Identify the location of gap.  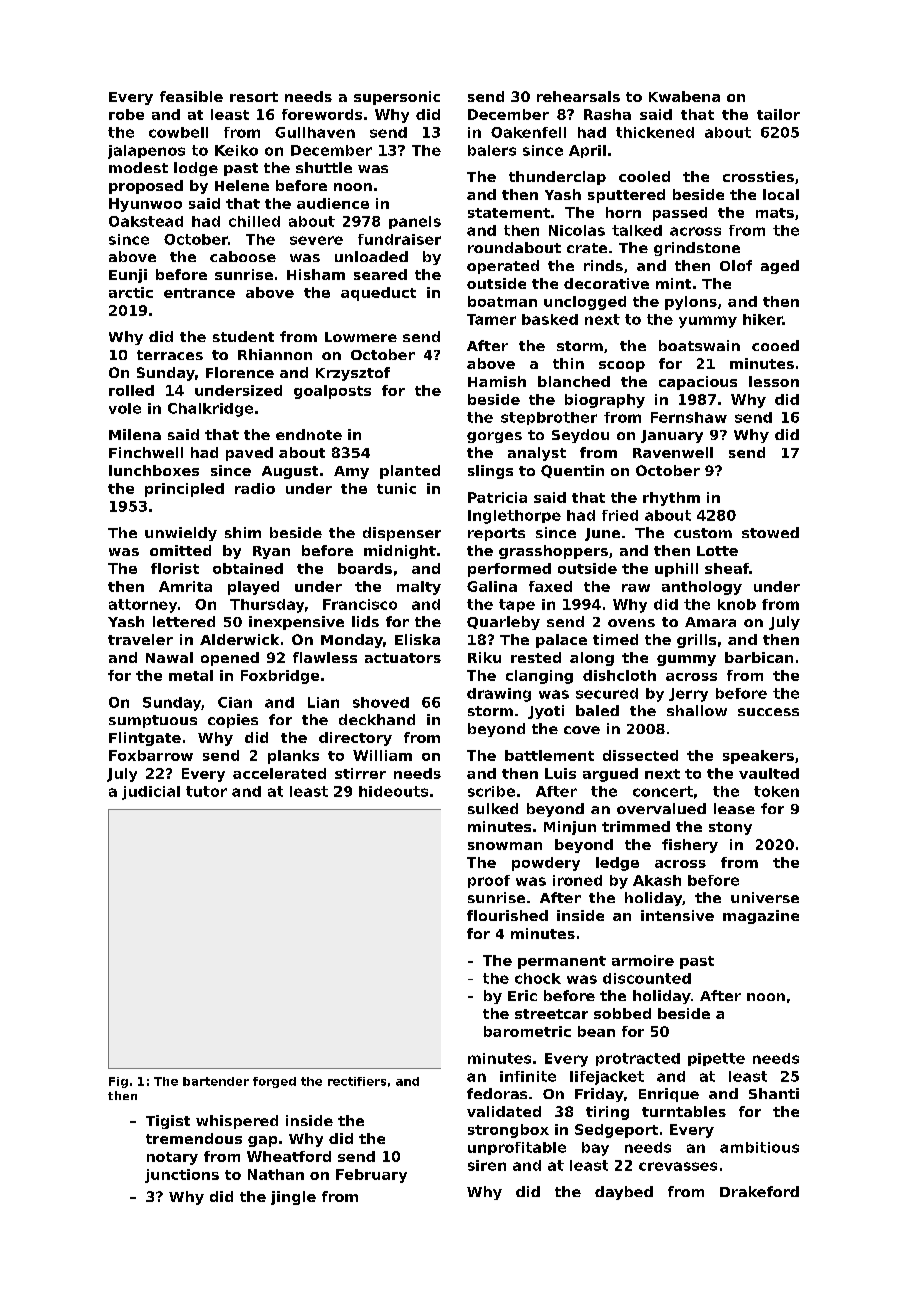
(262, 1141).
